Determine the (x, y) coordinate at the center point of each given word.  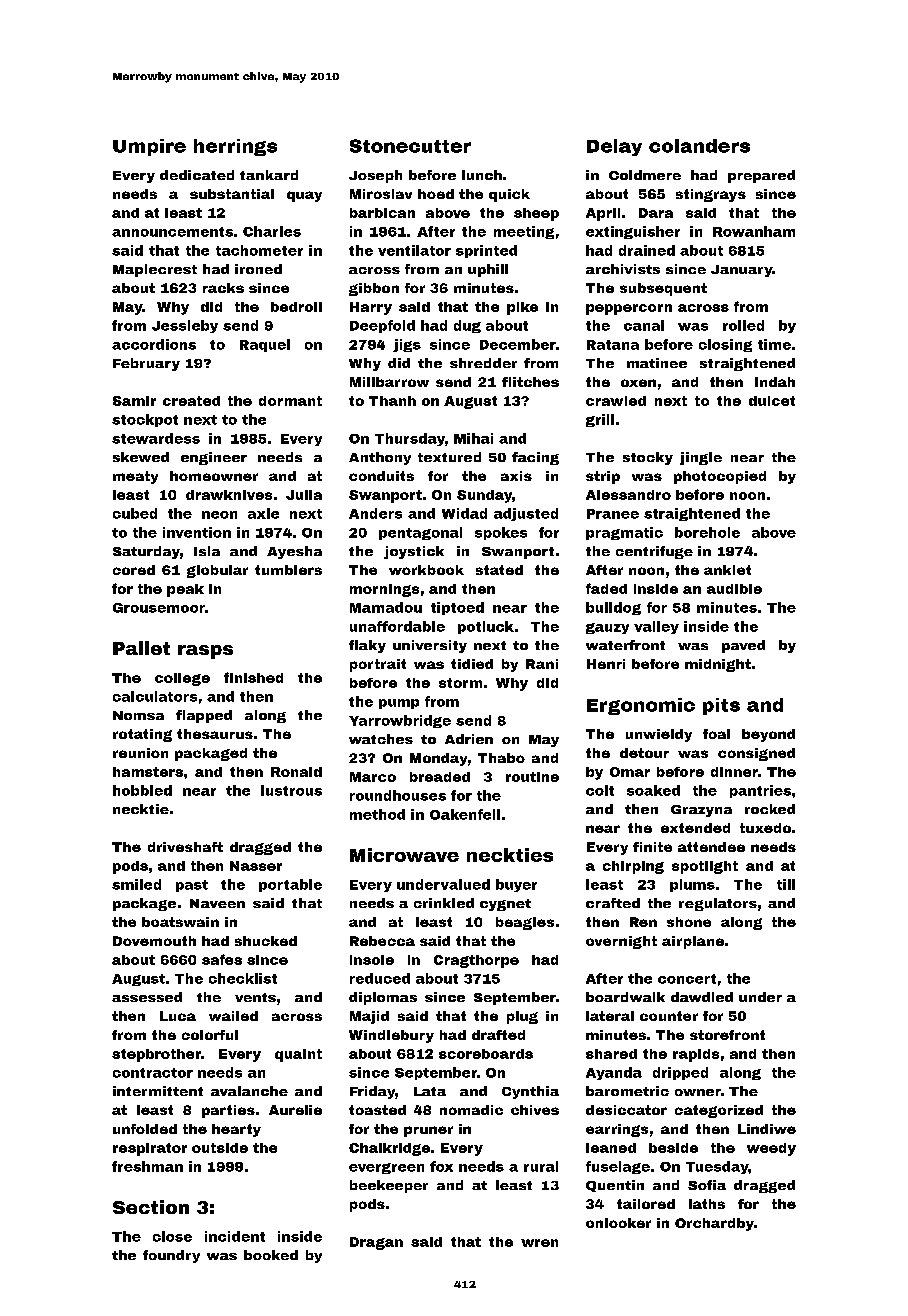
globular (217, 571)
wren (539, 1243)
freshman (147, 1166)
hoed (436, 194)
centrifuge (654, 552)
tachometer (259, 250)
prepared (761, 176)
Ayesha (294, 552)
